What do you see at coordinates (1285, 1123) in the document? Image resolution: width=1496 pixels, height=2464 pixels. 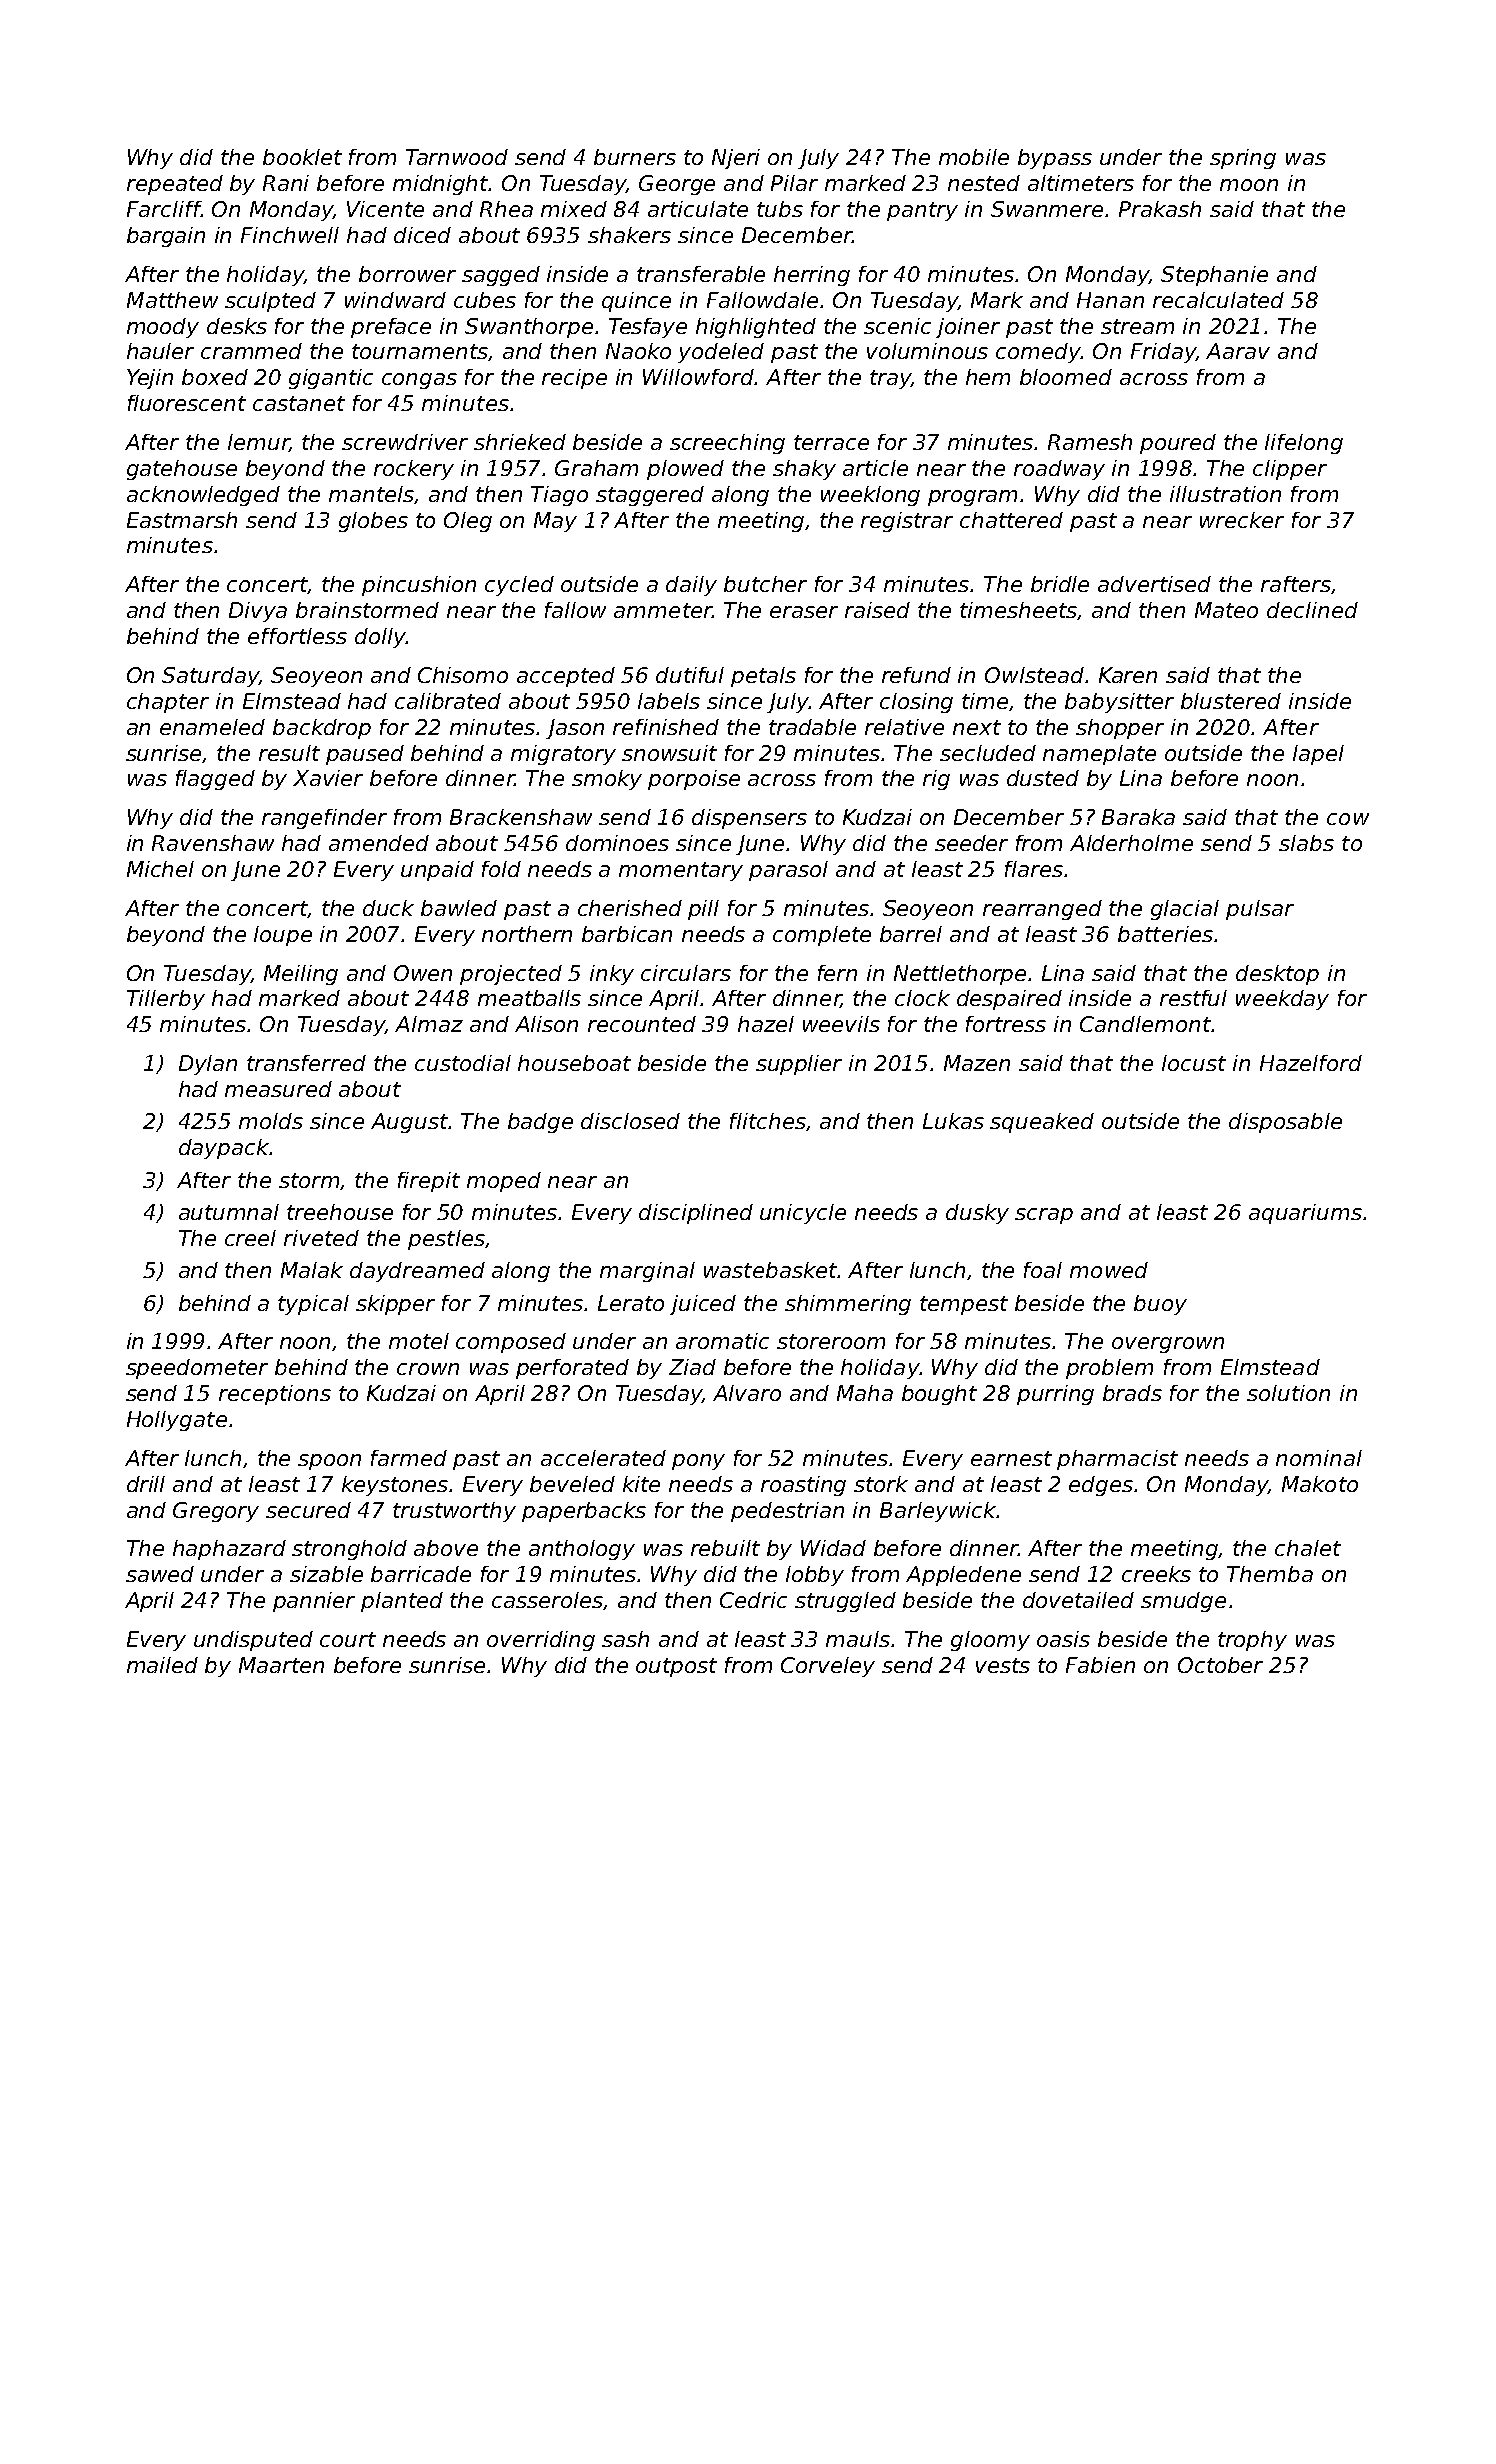 I see `disposable` at bounding box center [1285, 1123].
